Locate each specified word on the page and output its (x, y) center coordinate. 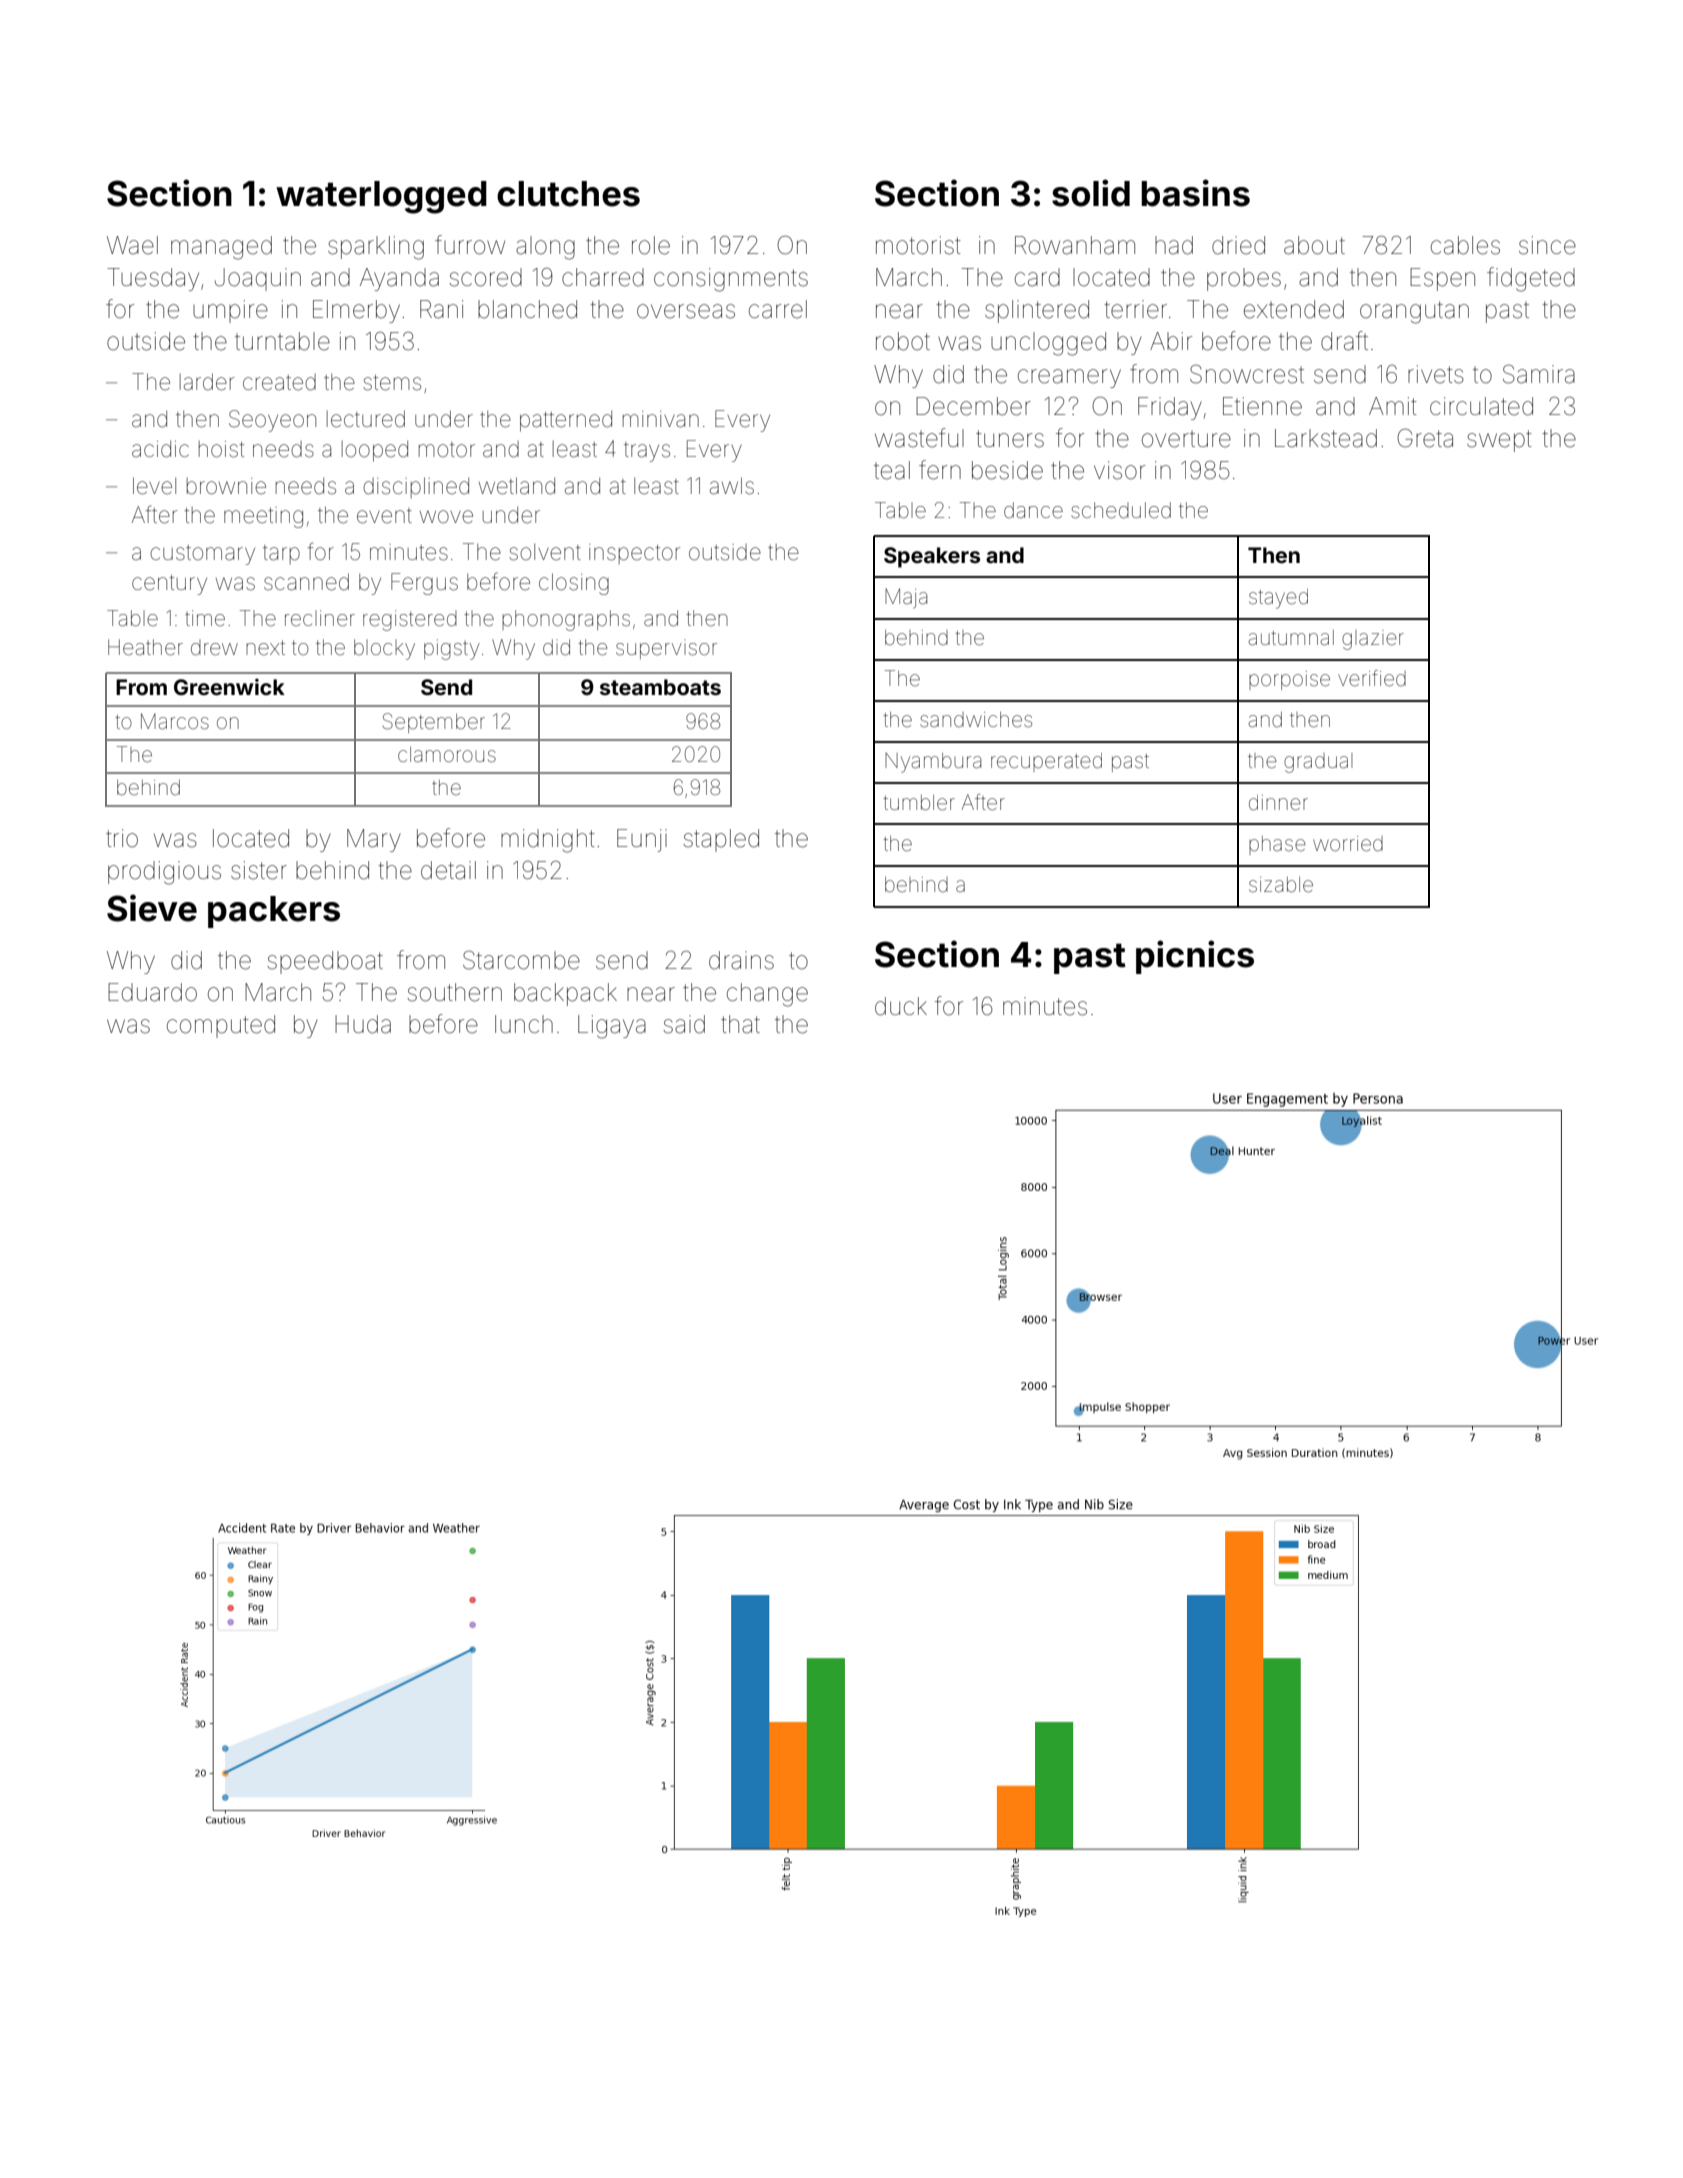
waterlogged (381, 197)
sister (259, 870)
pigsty (452, 649)
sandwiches (976, 719)
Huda (363, 1024)
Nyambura (933, 763)
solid (1091, 193)
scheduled (1121, 510)
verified (1372, 678)
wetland (517, 486)
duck (901, 1006)
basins (1195, 193)
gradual (1318, 763)
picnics (1195, 957)
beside (1007, 470)
